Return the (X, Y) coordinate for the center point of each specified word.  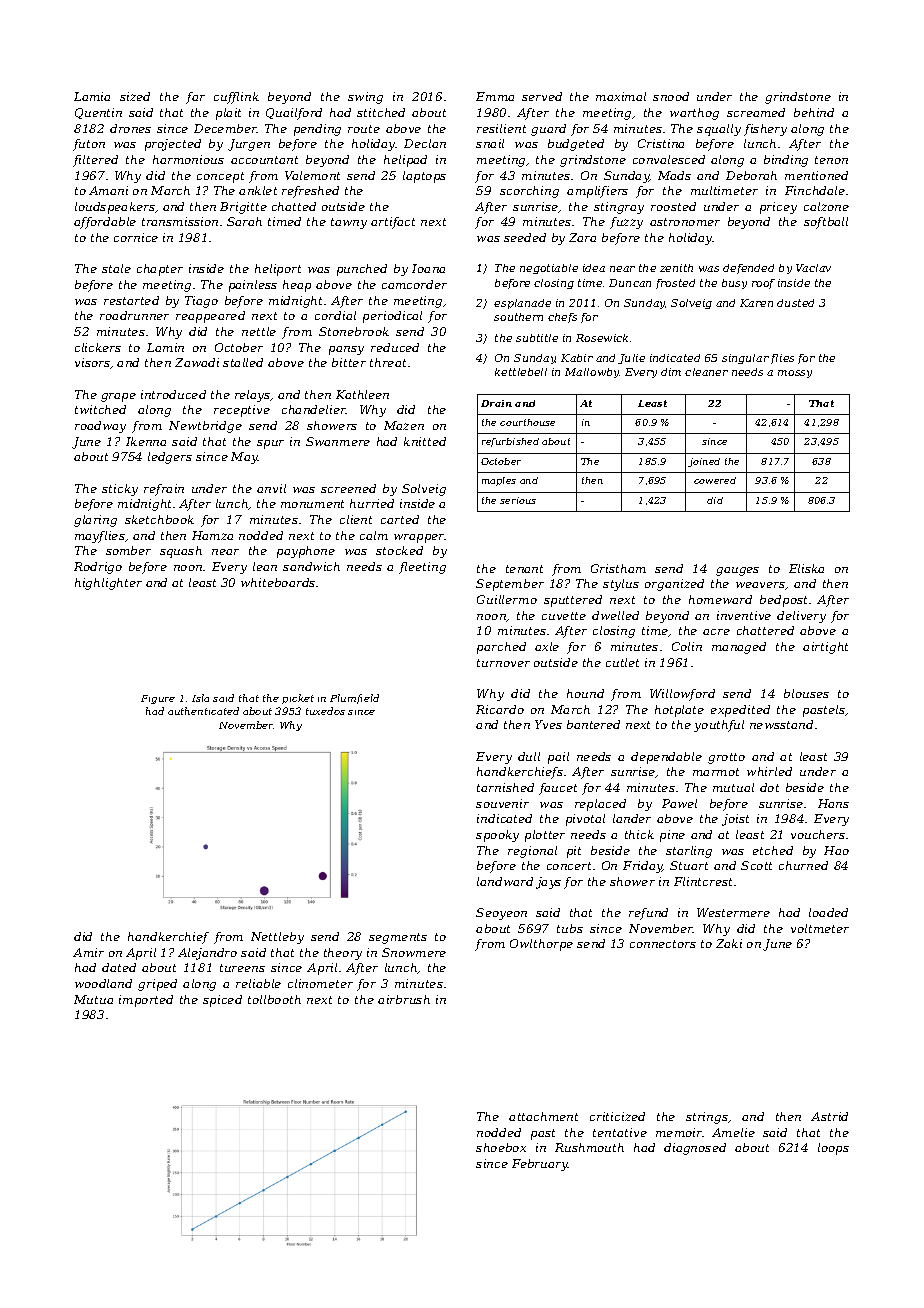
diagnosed (695, 1149)
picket (298, 699)
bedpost (783, 601)
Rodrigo (98, 568)
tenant (524, 569)
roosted (673, 206)
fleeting (422, 568)
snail (490, 143)
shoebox (501, 1147)
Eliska (806, 568)
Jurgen (249, 145)
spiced (222, 1001)
